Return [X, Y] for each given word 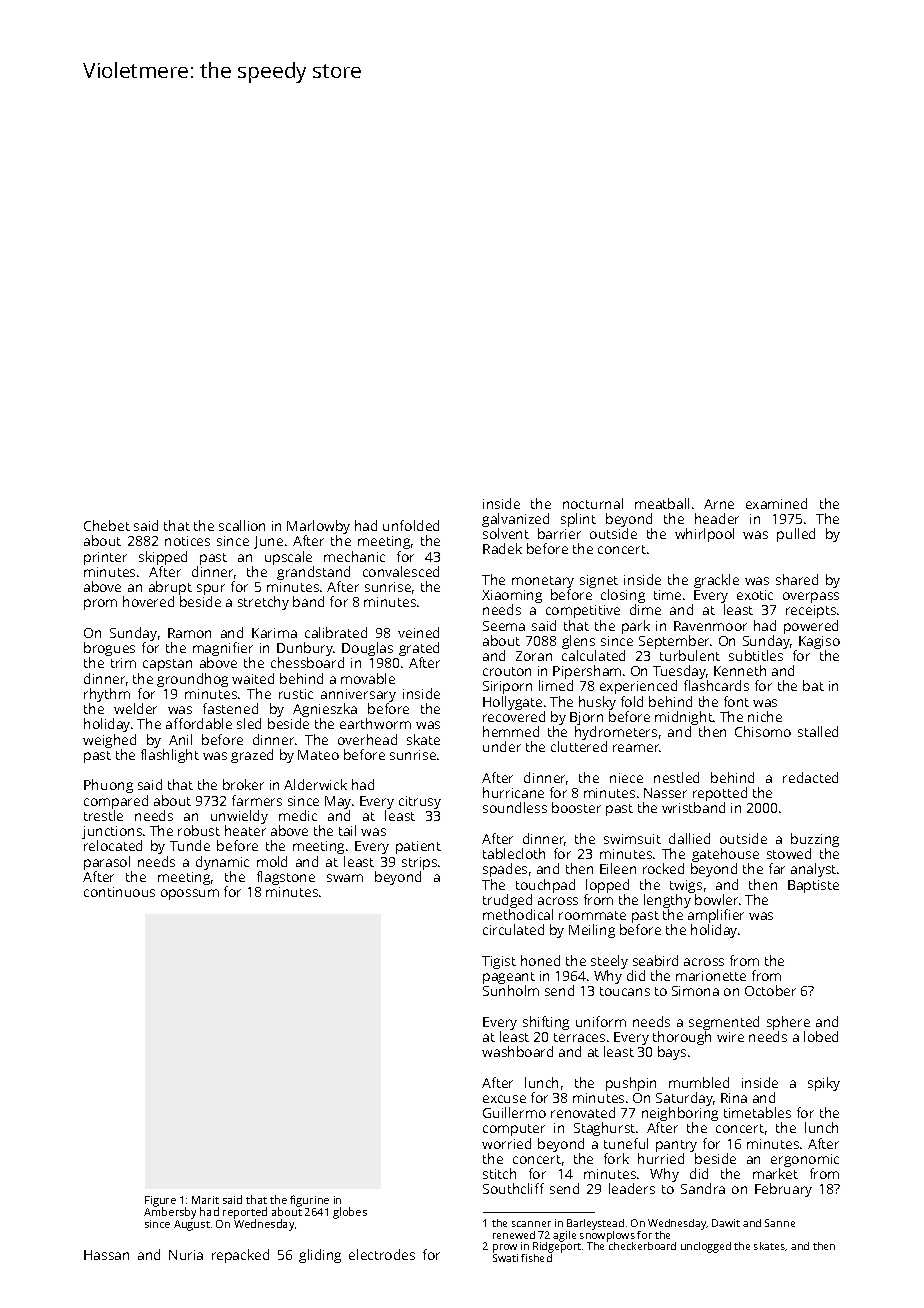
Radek [502, 548]
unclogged [706, 1247]
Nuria [186, 1255]
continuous [119, 892]
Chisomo [763, 731]
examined [776, 503]
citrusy [420, 802]
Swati [505, 1258]
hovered [148, 601]
